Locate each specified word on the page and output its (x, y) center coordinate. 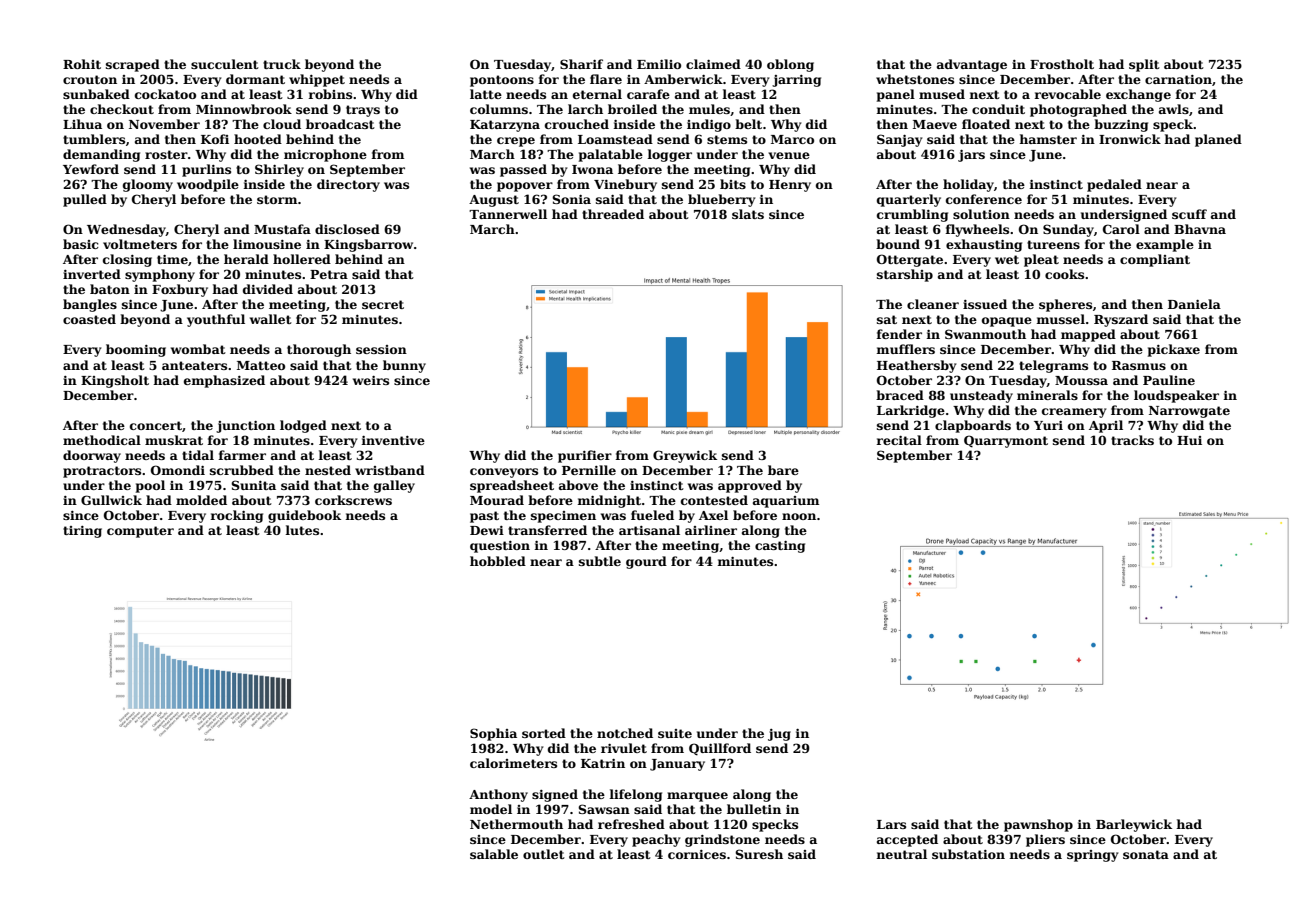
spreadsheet (512, 486)
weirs (371, 380)
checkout (122, 109)
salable (494, 854)
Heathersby (916, 366)
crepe (516, 142)
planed (1218, 140)
